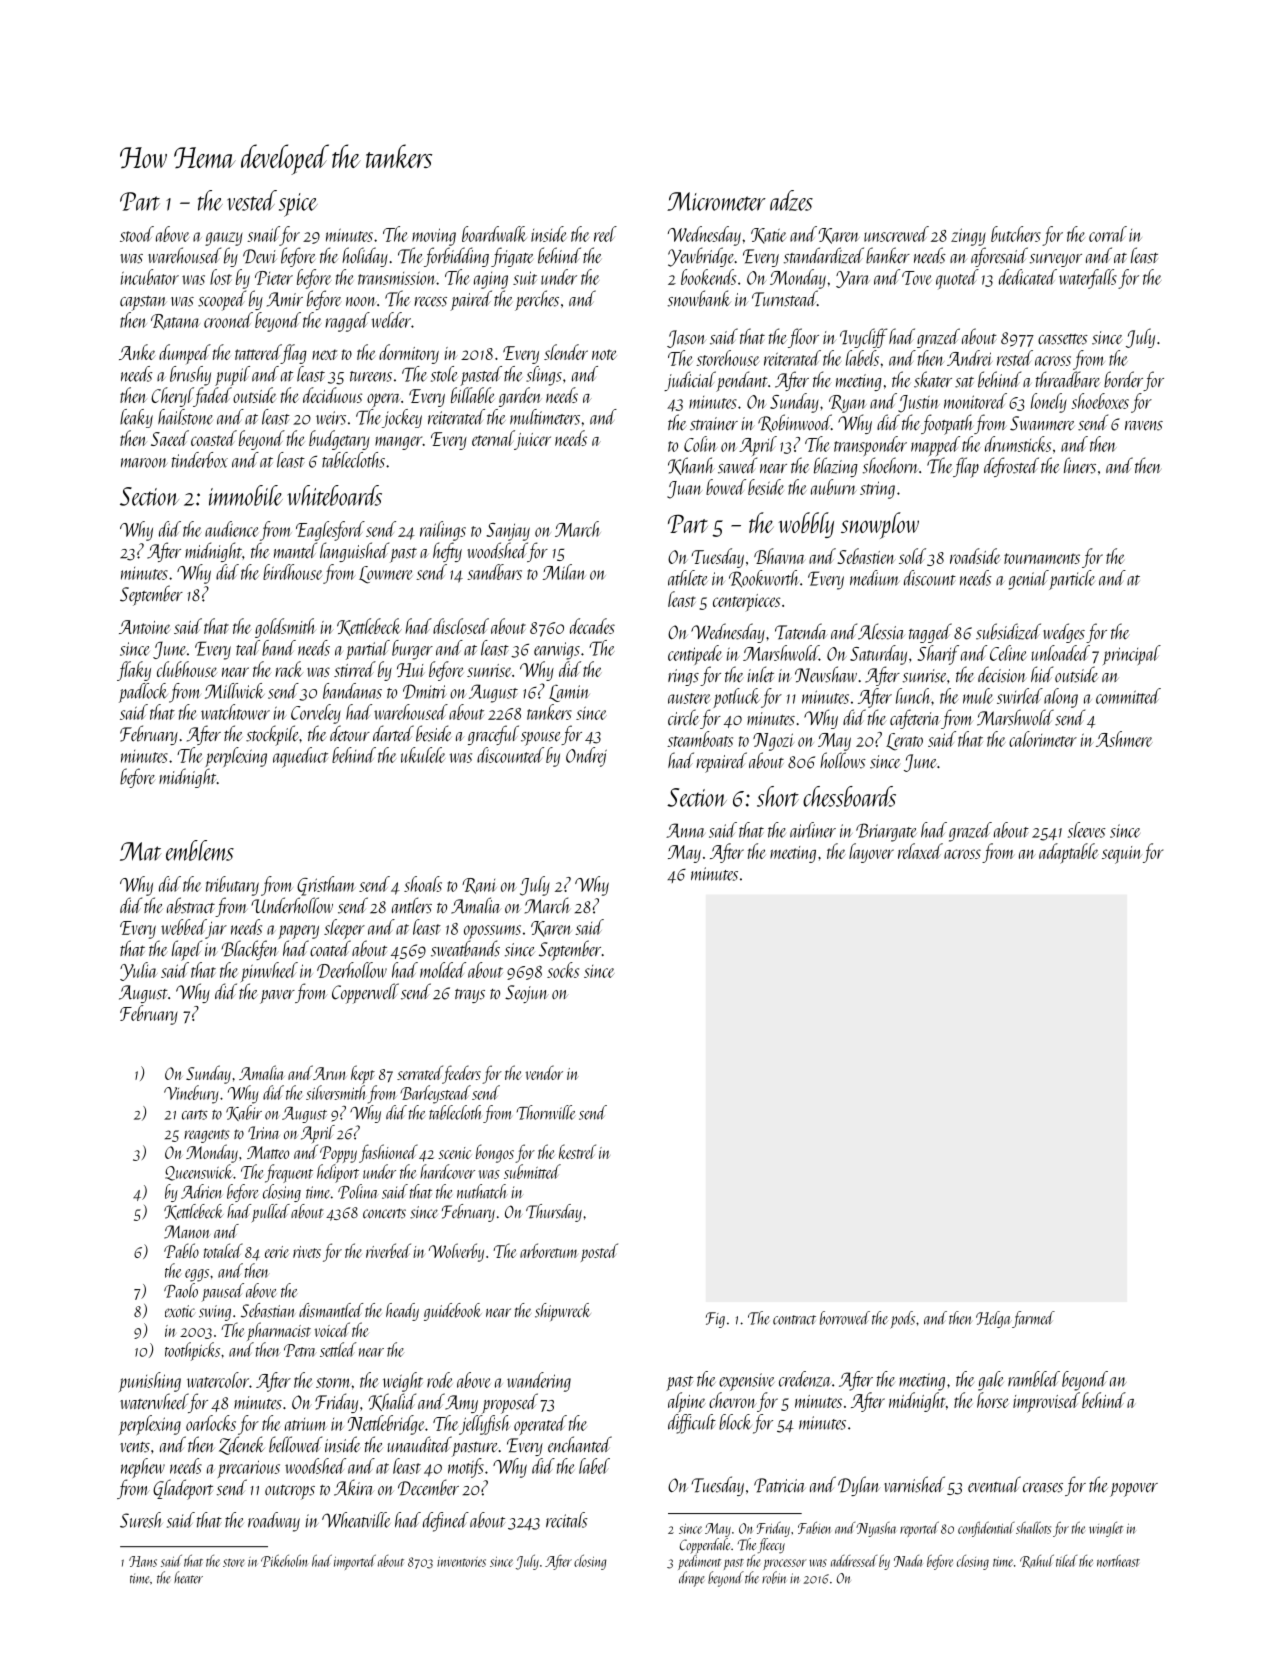 Image resolution: width=1285 pixels, height=1663 pixels. I want to click on birdhouse, so click(293, 572).
